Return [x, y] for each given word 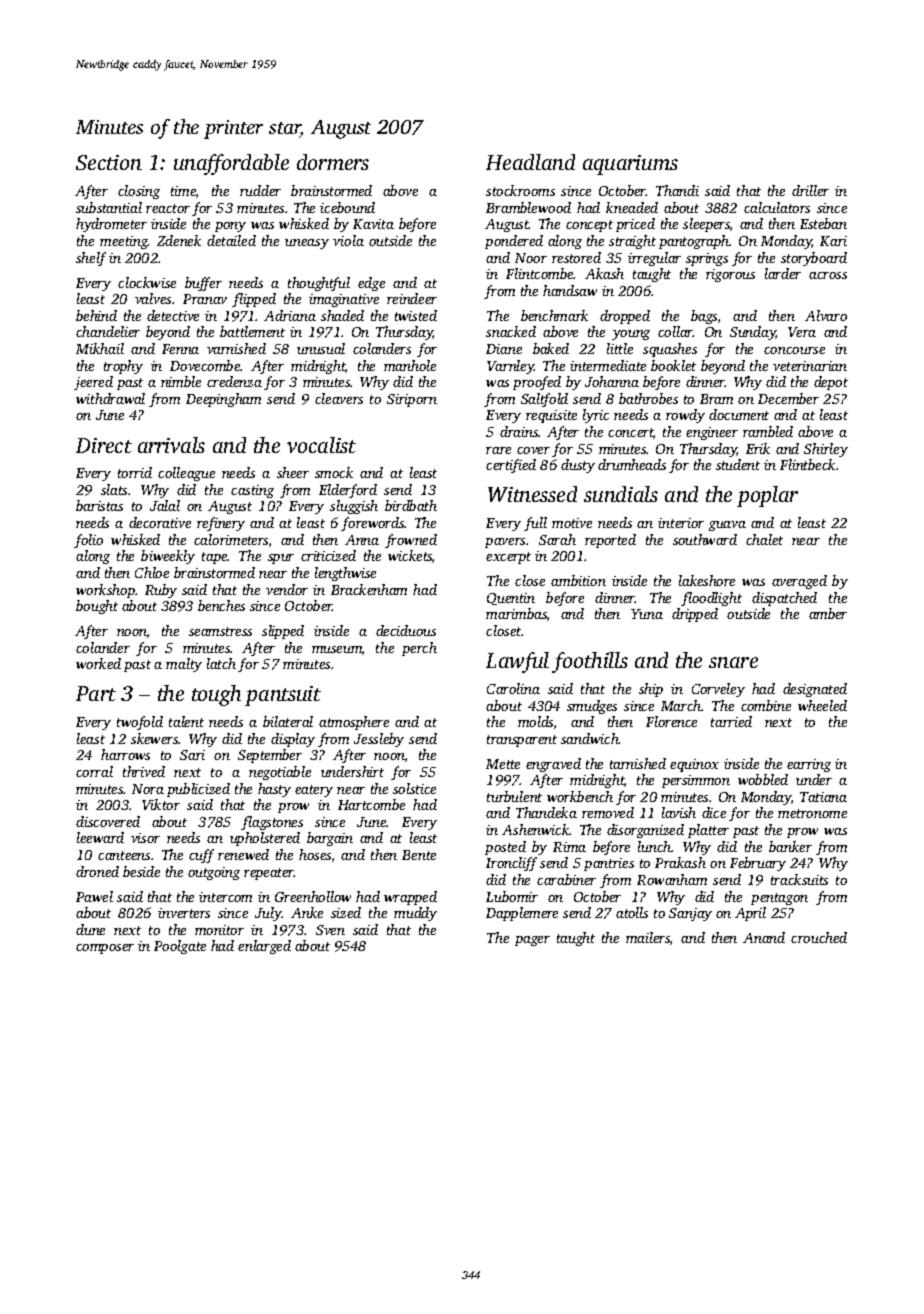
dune [90, 929]
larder [783, 273]
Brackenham [369, 589]
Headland [530, 162]
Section [109, 162]
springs [707, 259]
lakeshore [707, 580]
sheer [293, 472]
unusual [321, 348]
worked [98, 663]
